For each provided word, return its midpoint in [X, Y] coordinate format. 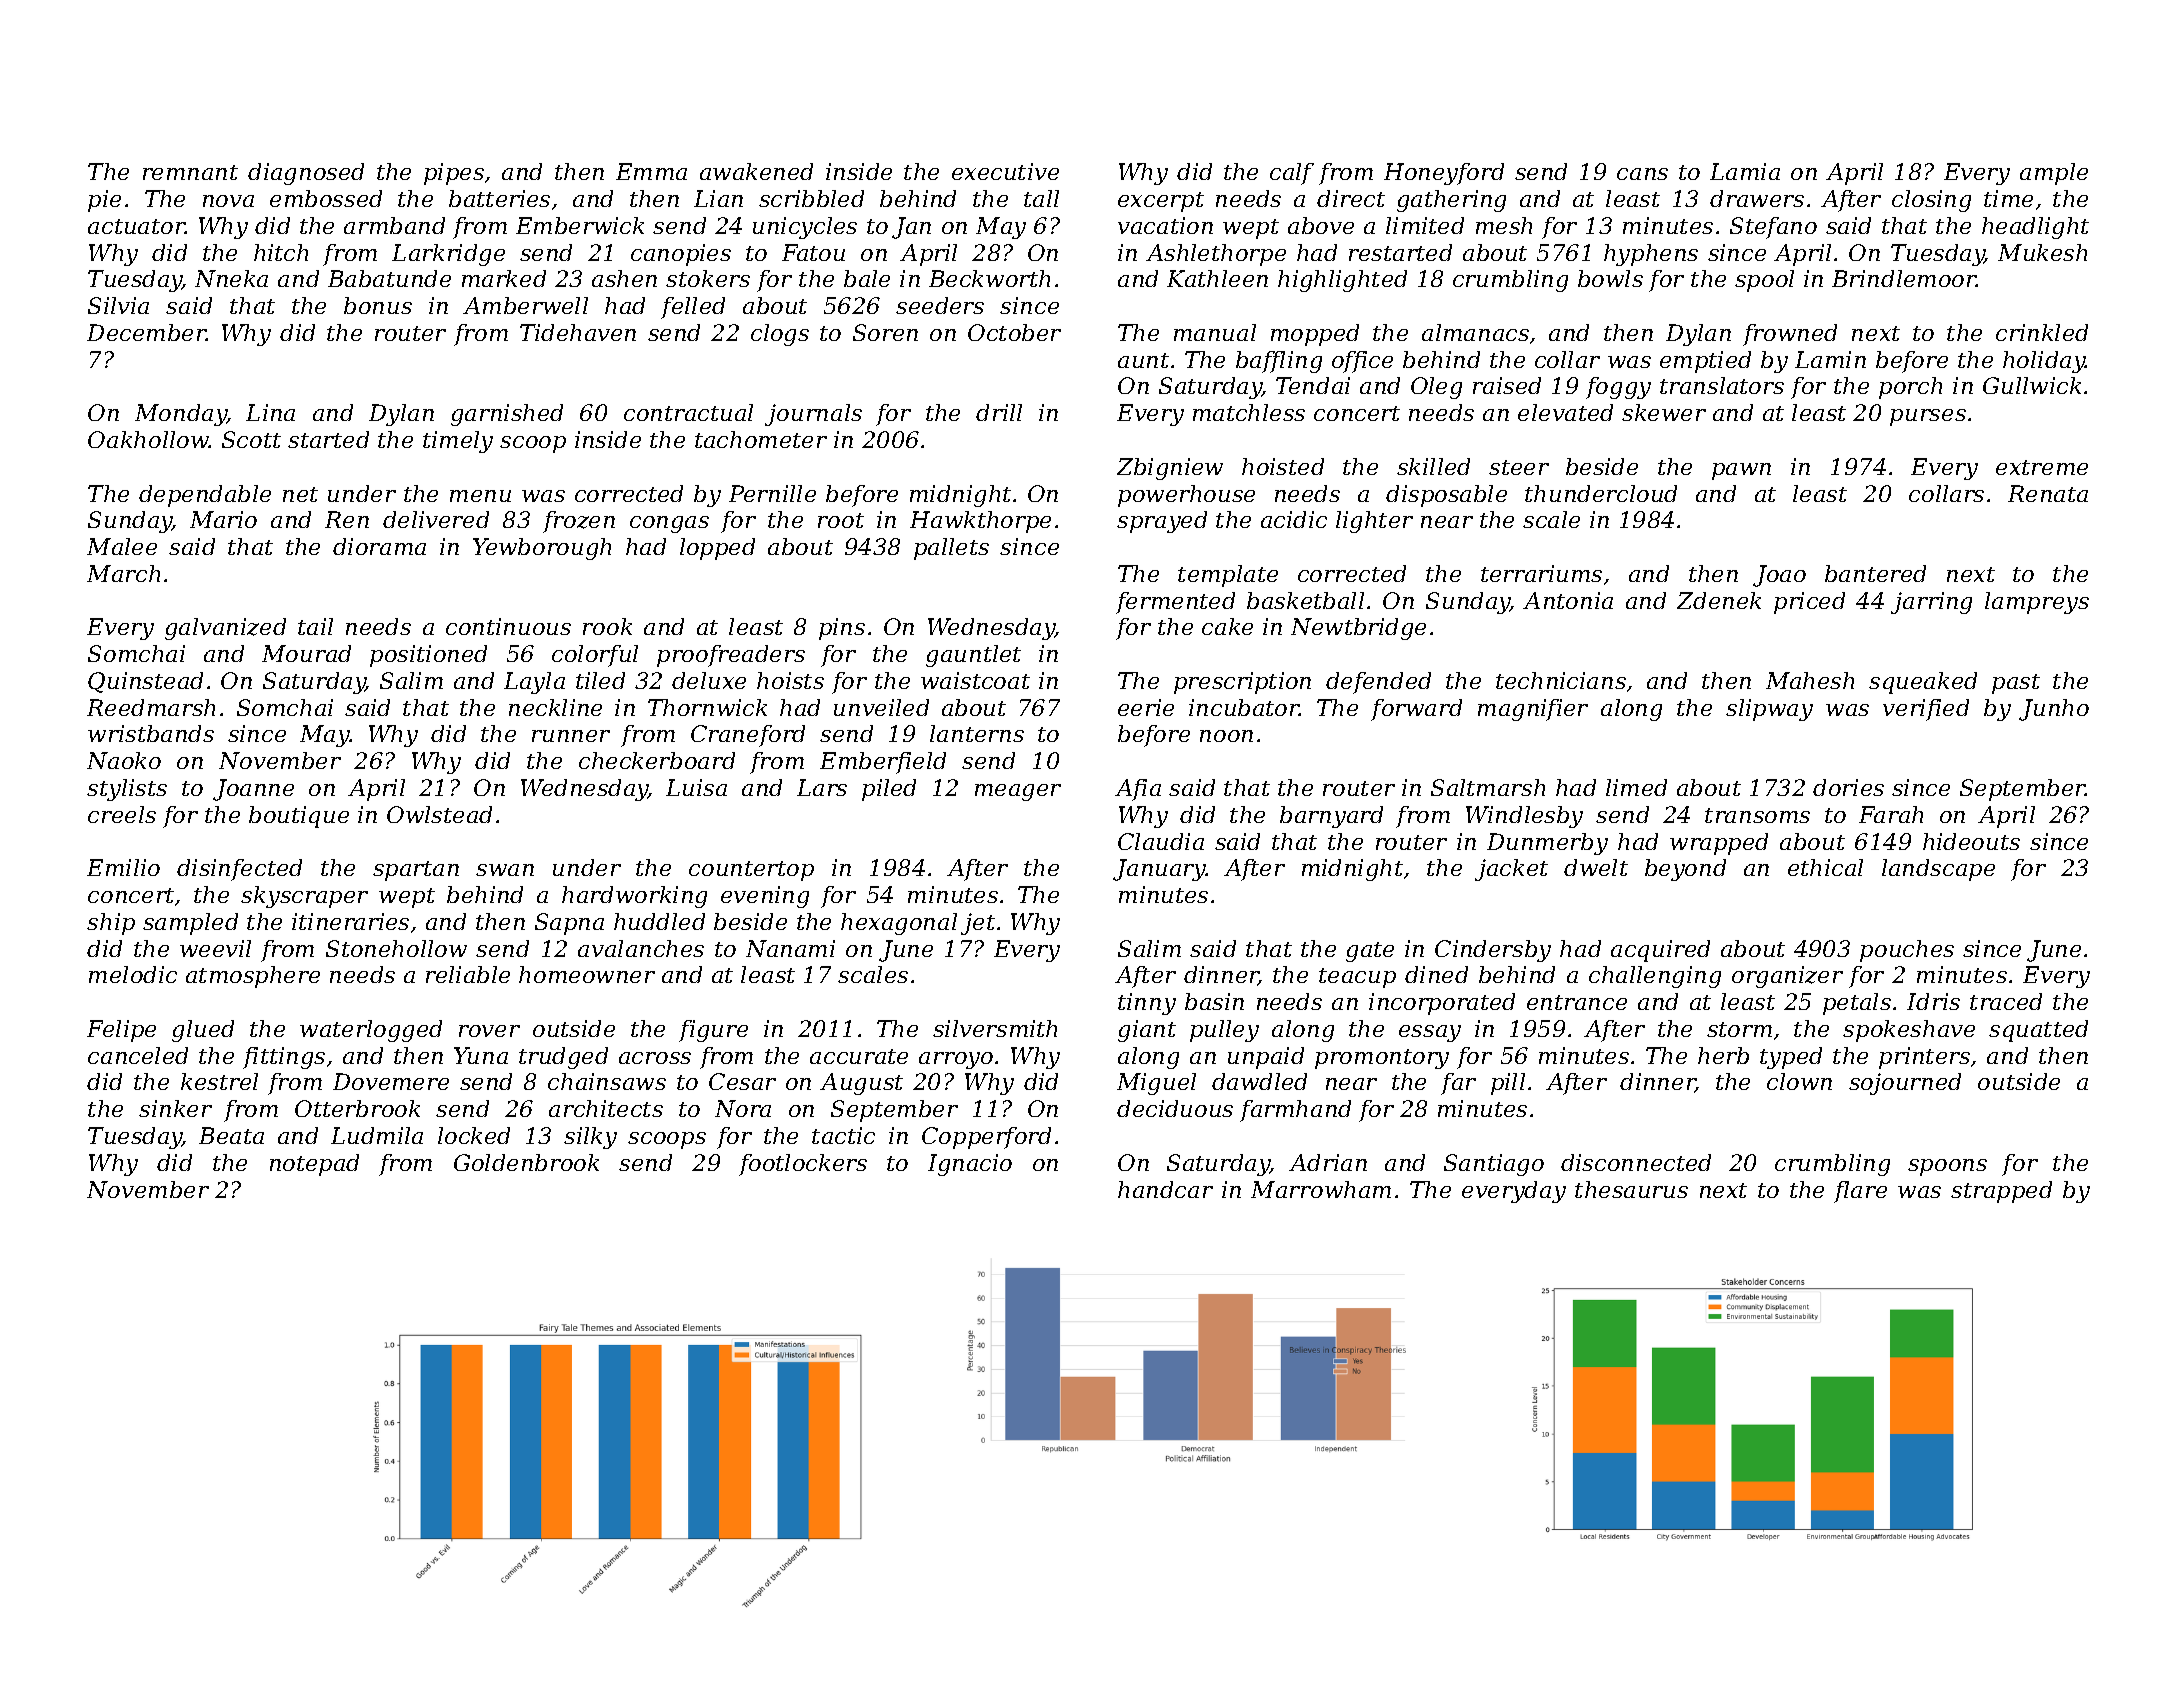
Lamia [1745, 171]
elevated [1565, 412]
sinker [175, 1108]
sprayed [1162, 522]
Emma [651, 171]
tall [1041, 198]
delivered [436, 519]
